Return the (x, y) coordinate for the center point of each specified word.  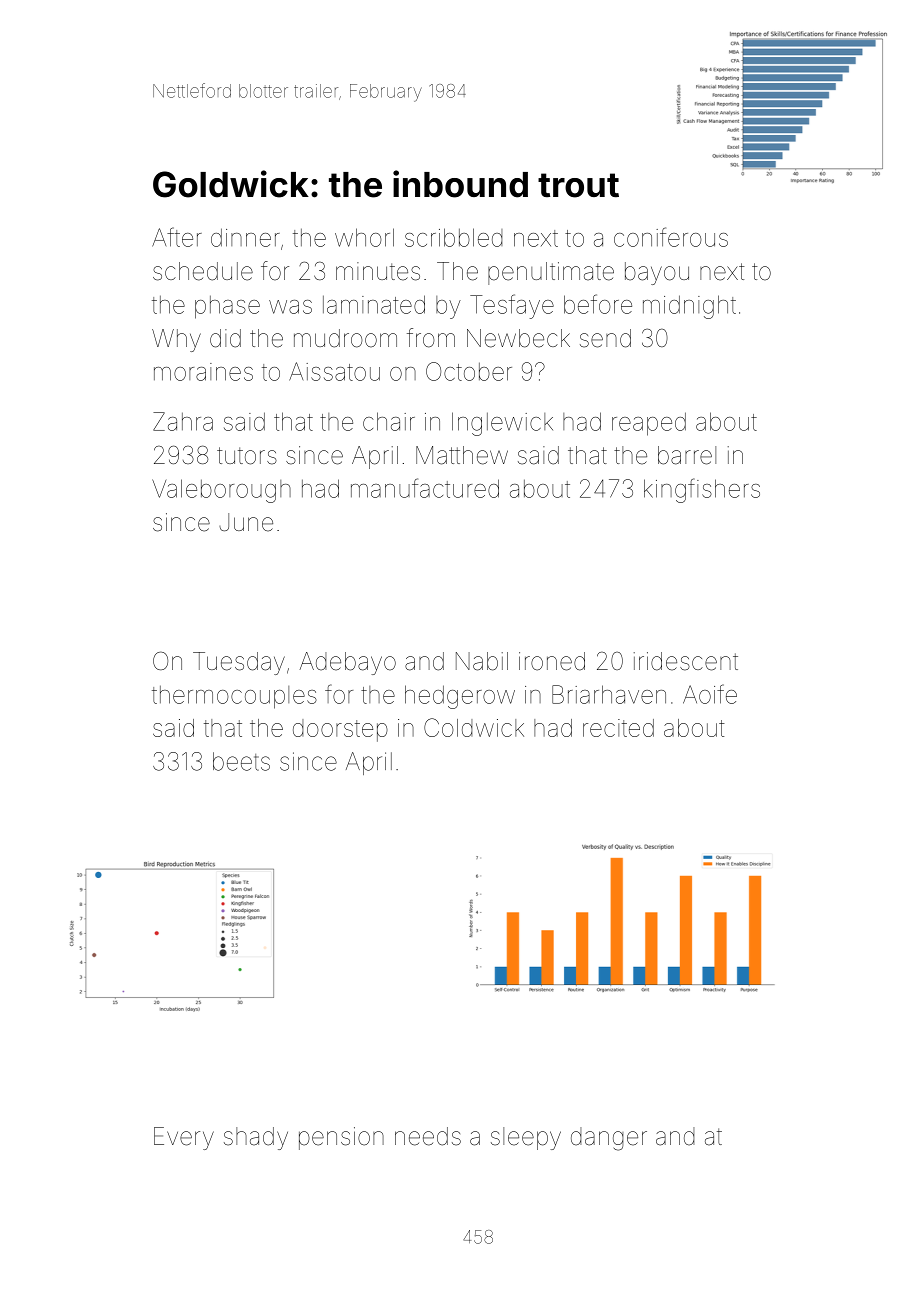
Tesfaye (512, 306)
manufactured (425, 488)
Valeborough (221, 491)
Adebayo (347, 663)
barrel (687, 455)
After (177, 237)
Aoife (710, 694)
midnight (689, 307)
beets (241, 761)
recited (618, 728)
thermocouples (234, 697)
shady (256, 1138)
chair (389, 421)
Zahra (183, 421)
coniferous (671, 237)
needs (428, 1136)
